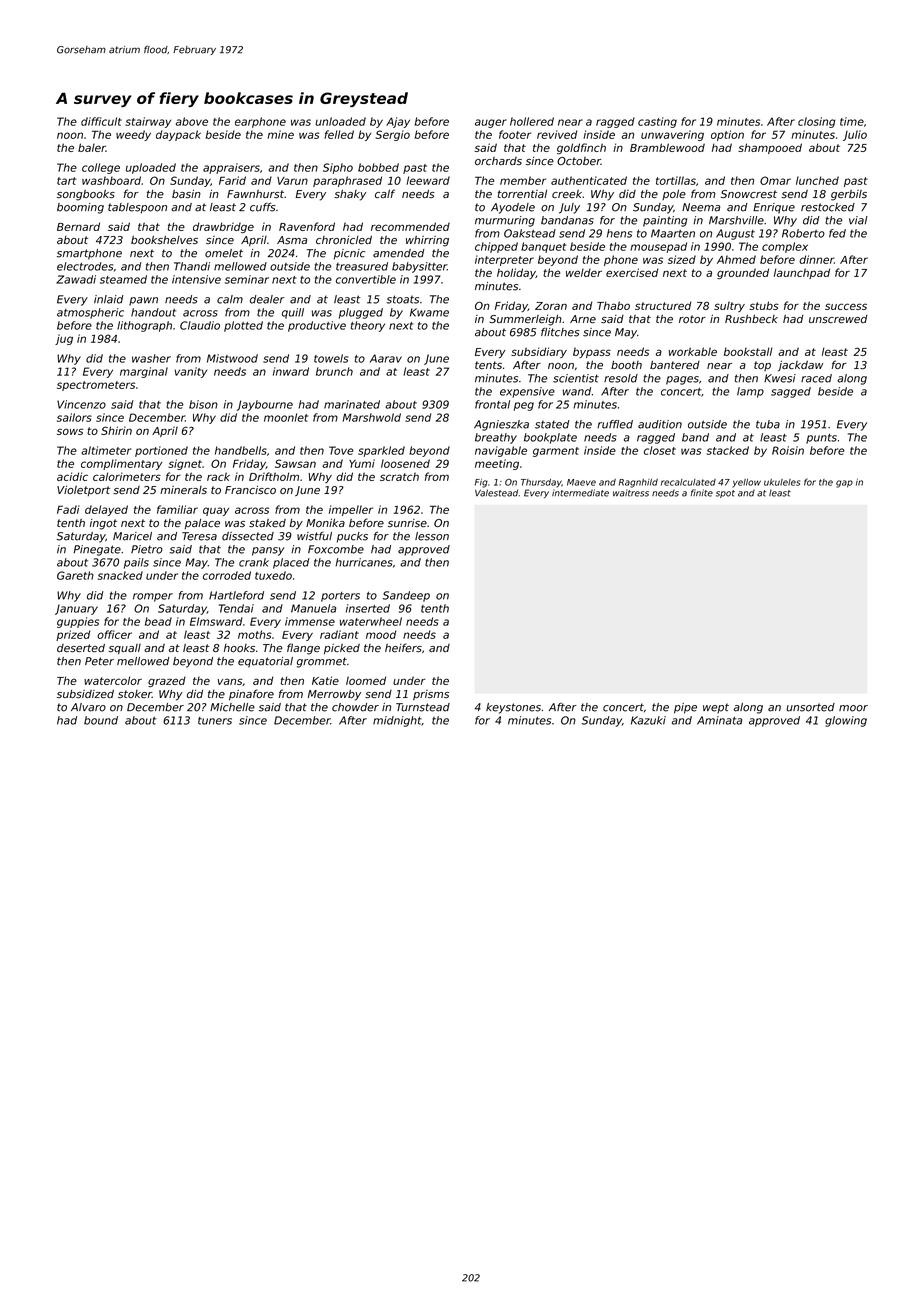 The height and width of the screenshot is (1308, 924). Describe the element at coordinates (844, 484) in the screenshot. I see `gap` at that location.
